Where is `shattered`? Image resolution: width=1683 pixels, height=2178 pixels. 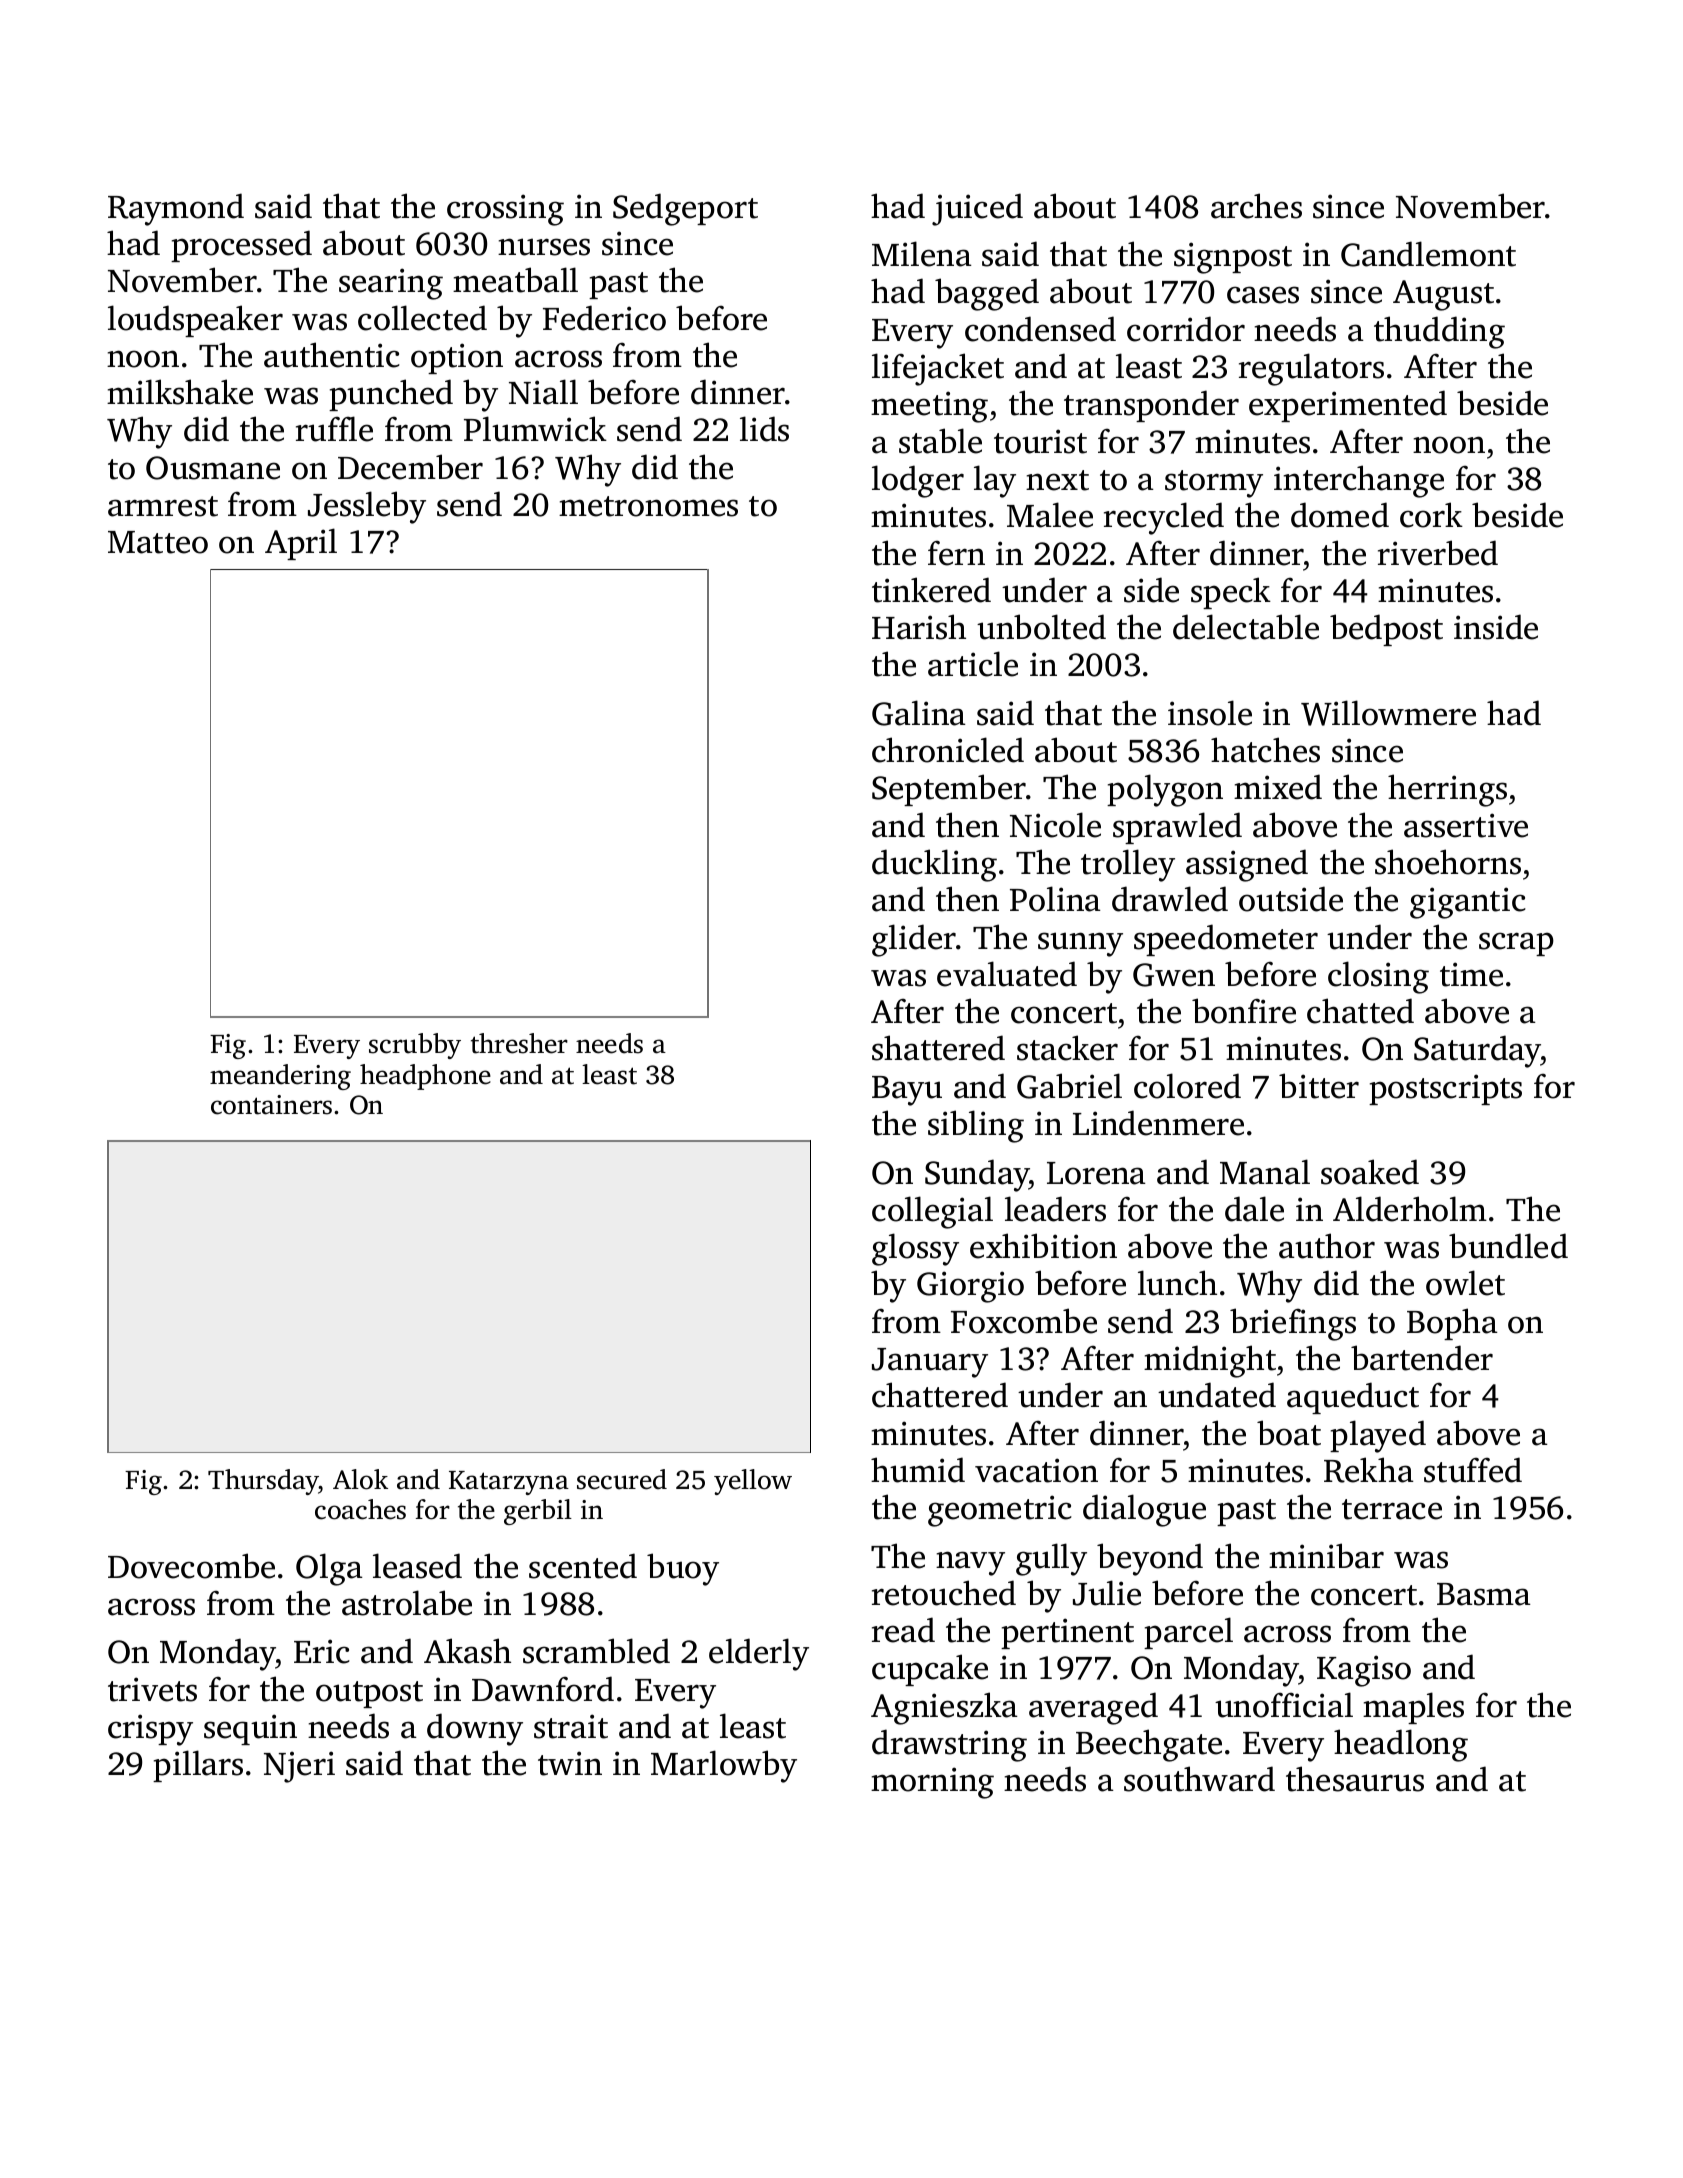
shattered is located at coordinates (938, 1048).
